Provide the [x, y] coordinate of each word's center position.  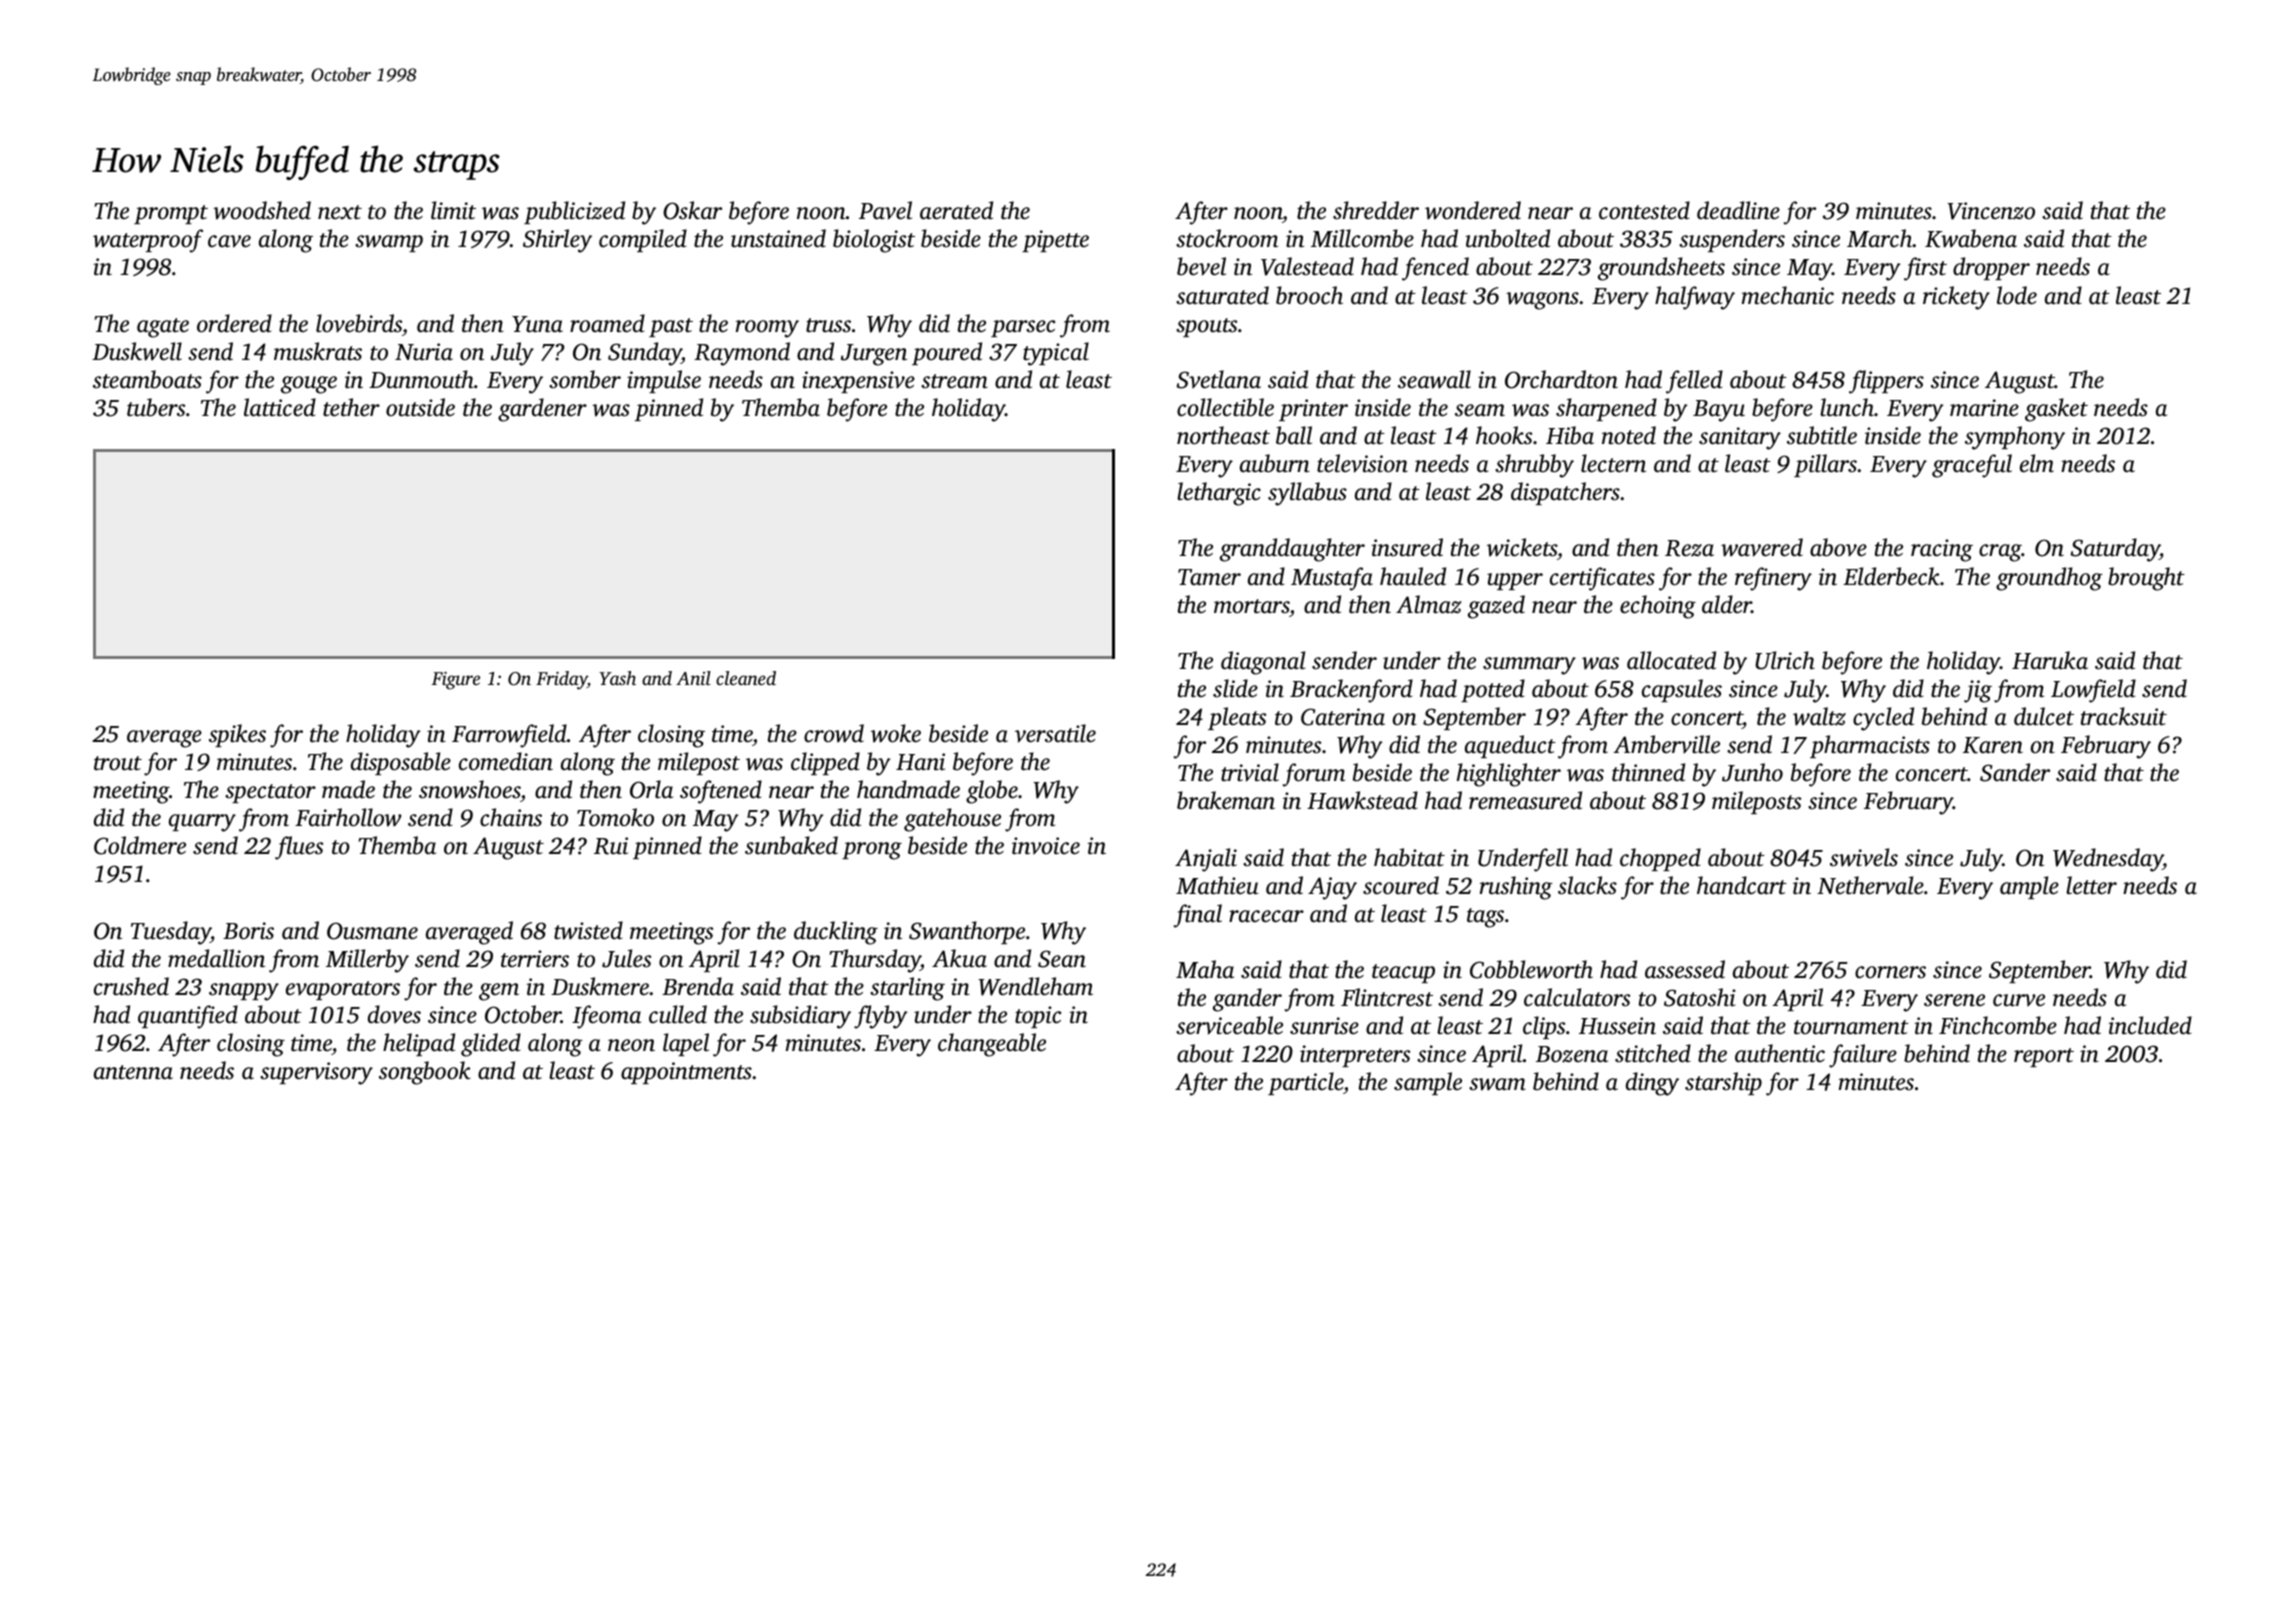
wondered [1473, 210]
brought [2146, 579]
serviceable [1229, 1025]
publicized [574, 212]
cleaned [746, 678]
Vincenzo [1991, 211]
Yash [617, 678]
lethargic [1219, 494]
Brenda [698, 986]
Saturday [2115, 550]
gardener [542, 410]
